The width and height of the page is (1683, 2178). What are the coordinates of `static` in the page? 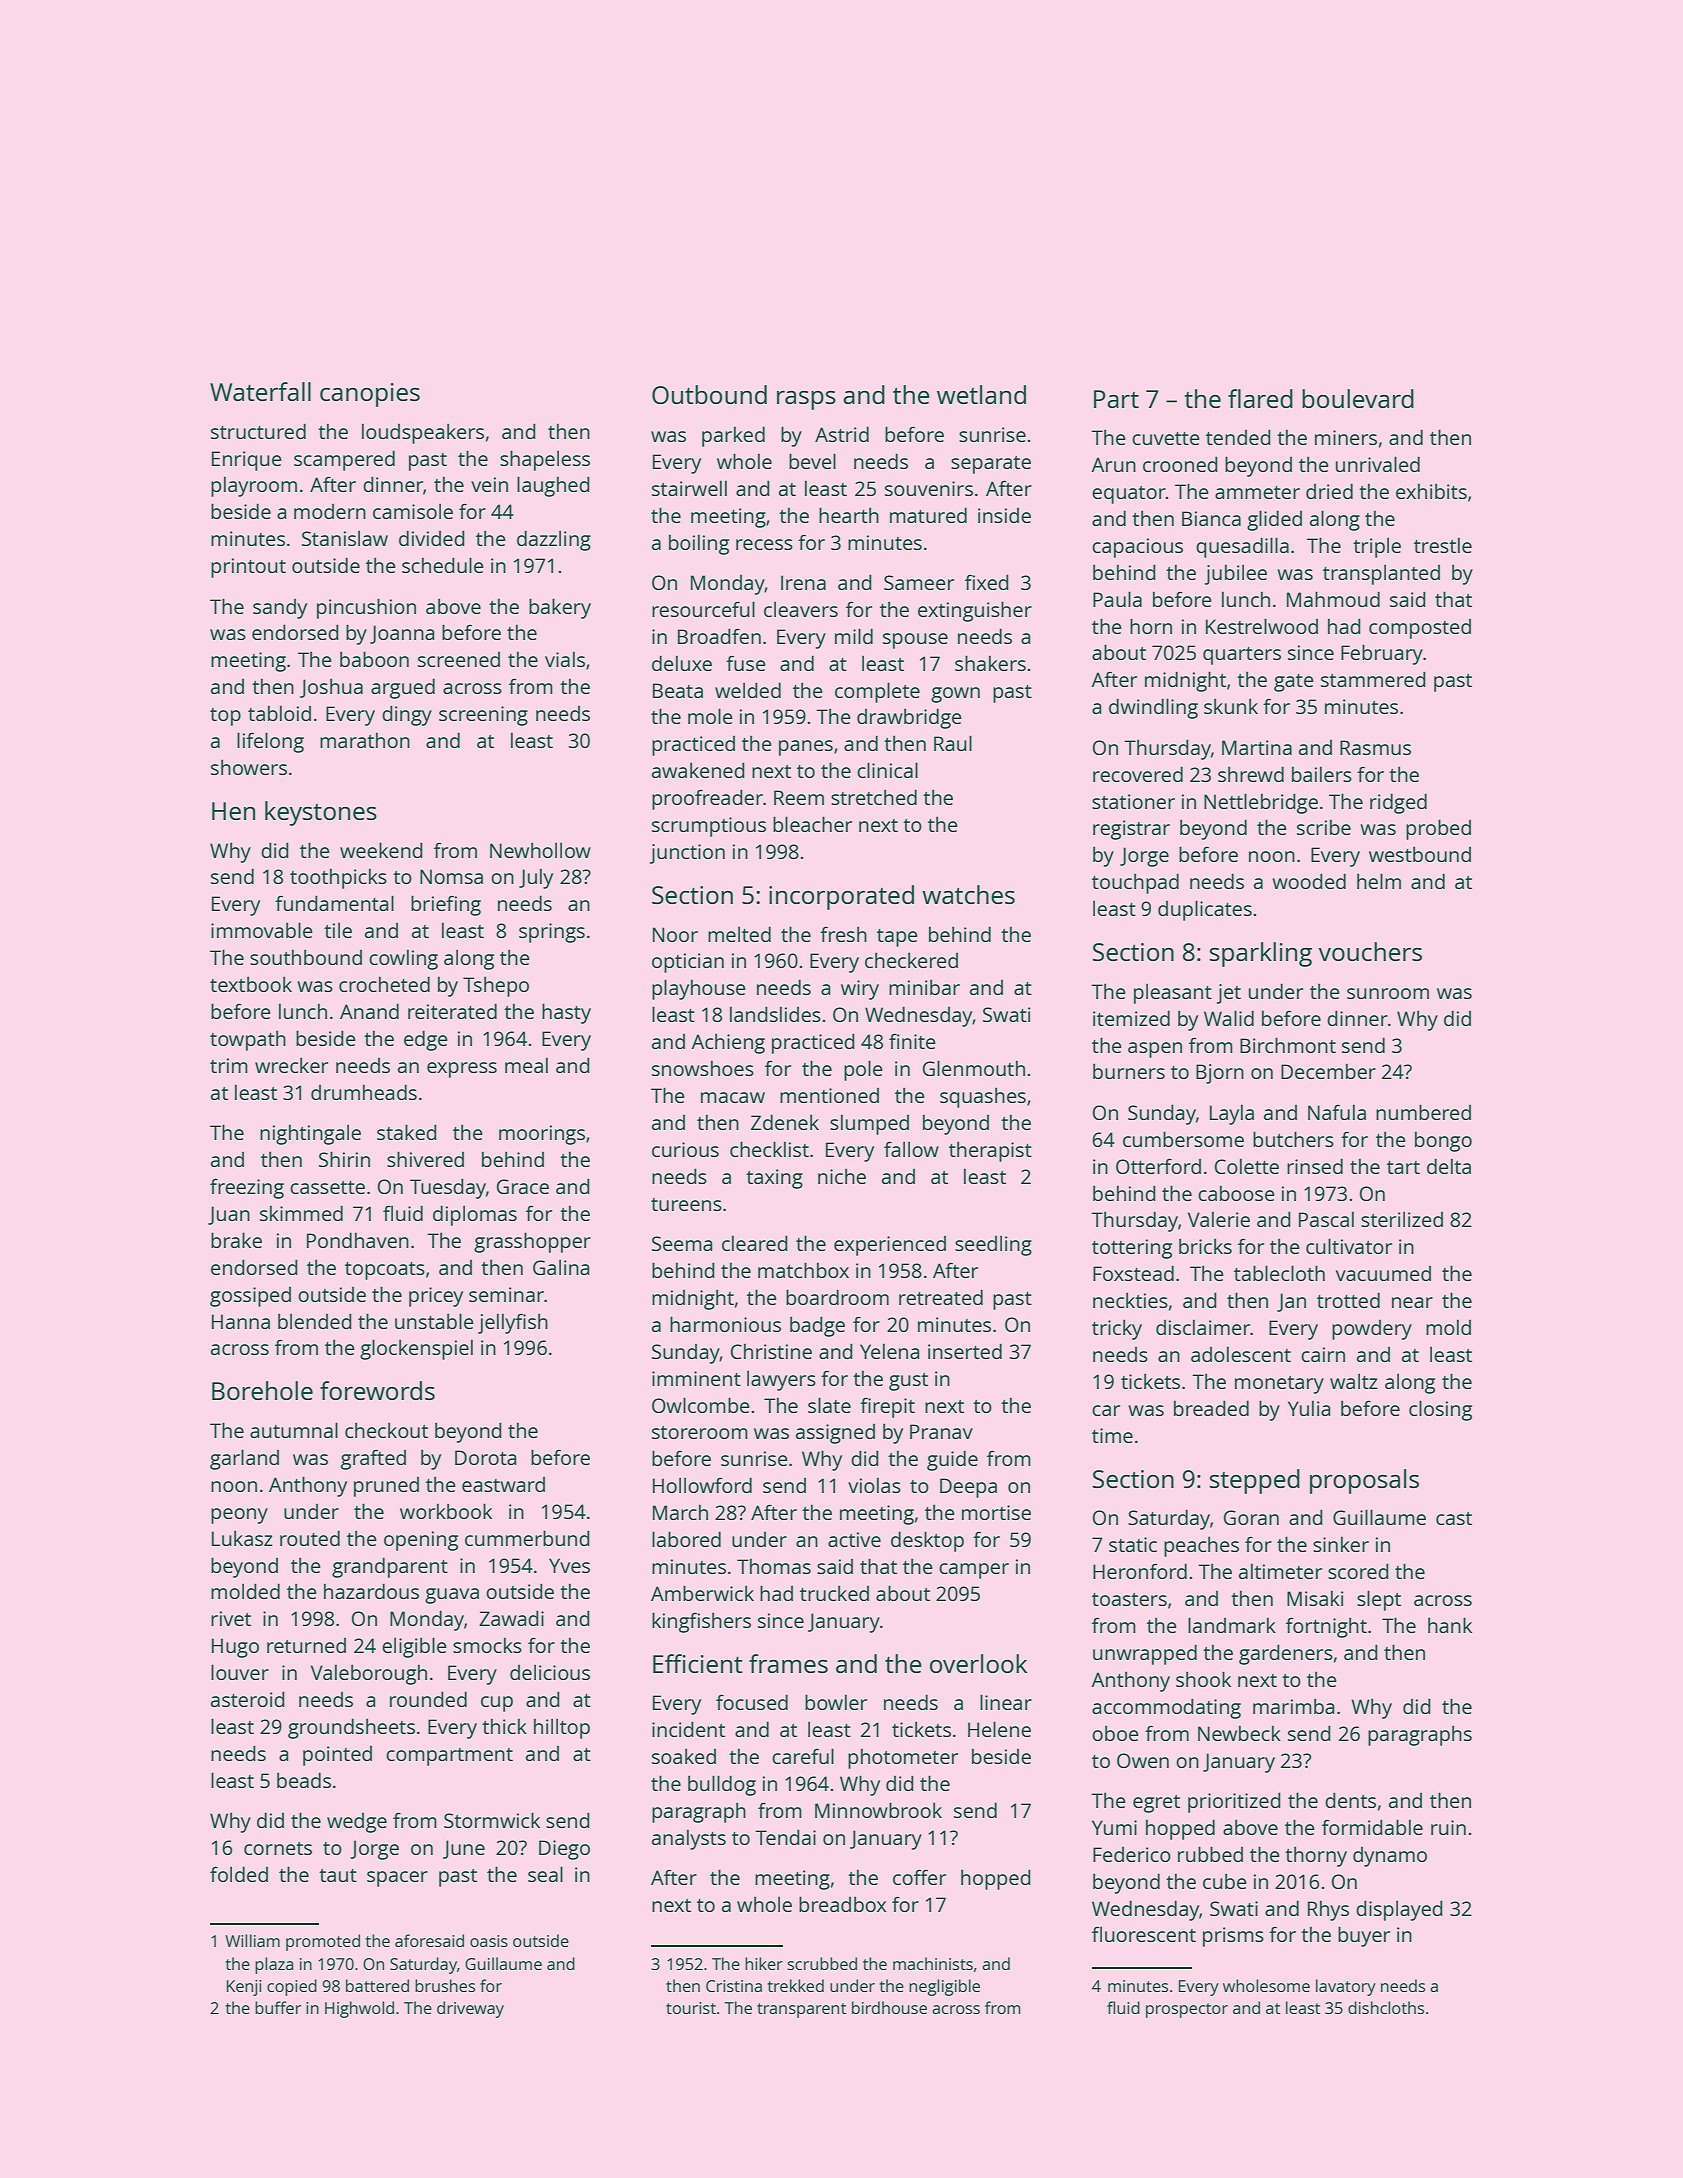 It's located at (1133, 1544).
